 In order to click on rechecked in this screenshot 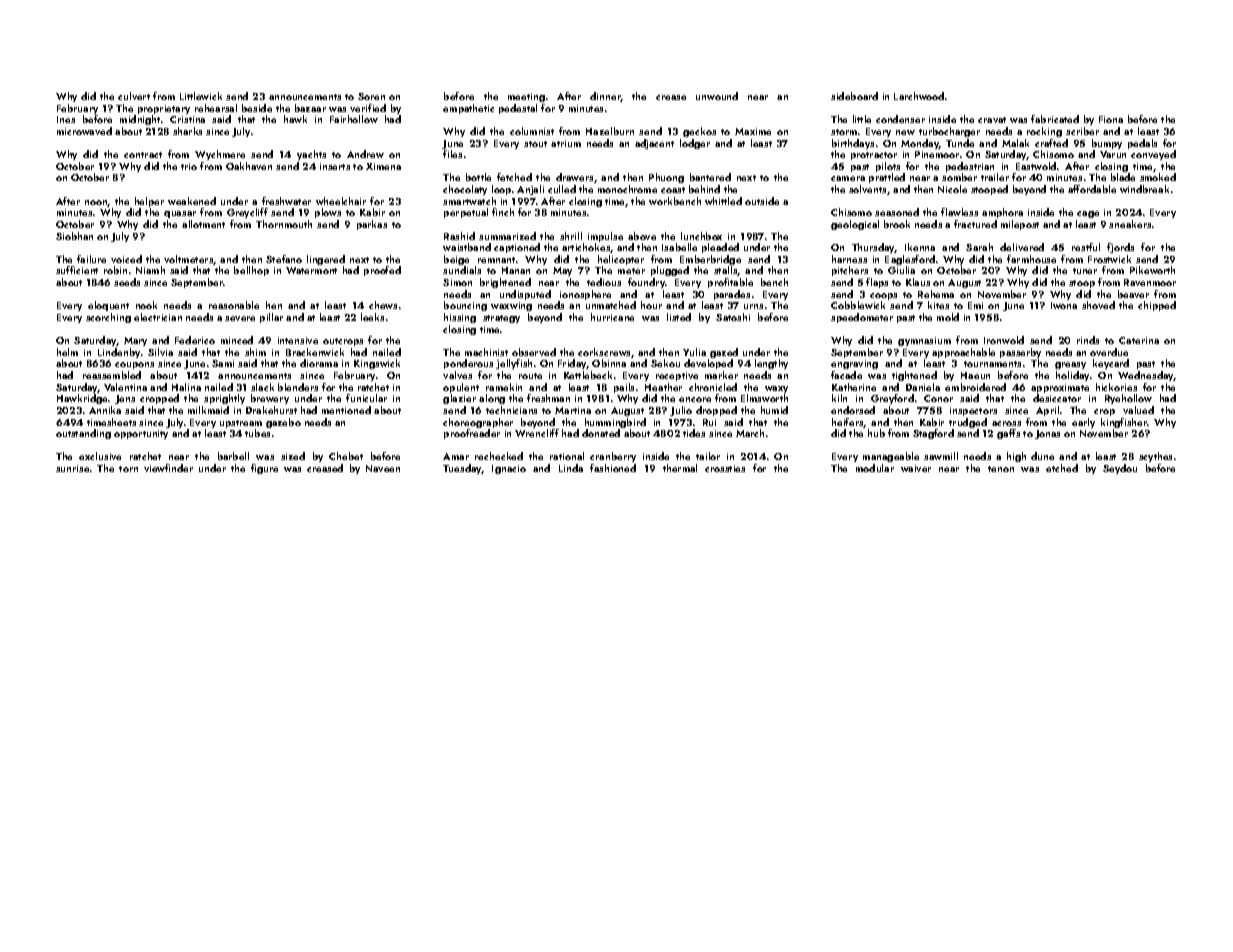, I will do `click(499, 456)`.
